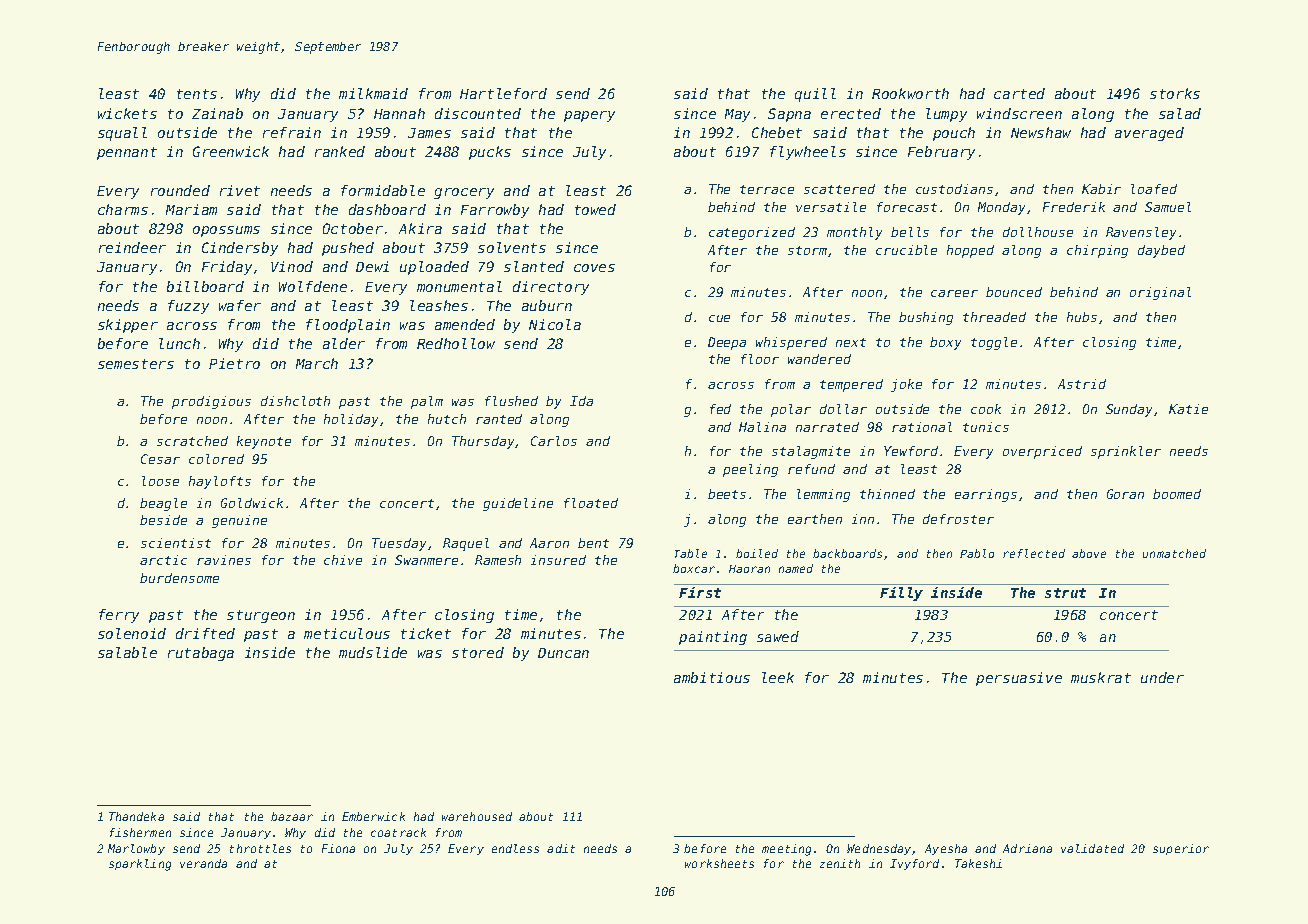 This image has width=1308, height=924. I want to click on validated, so click(1092, 848).
